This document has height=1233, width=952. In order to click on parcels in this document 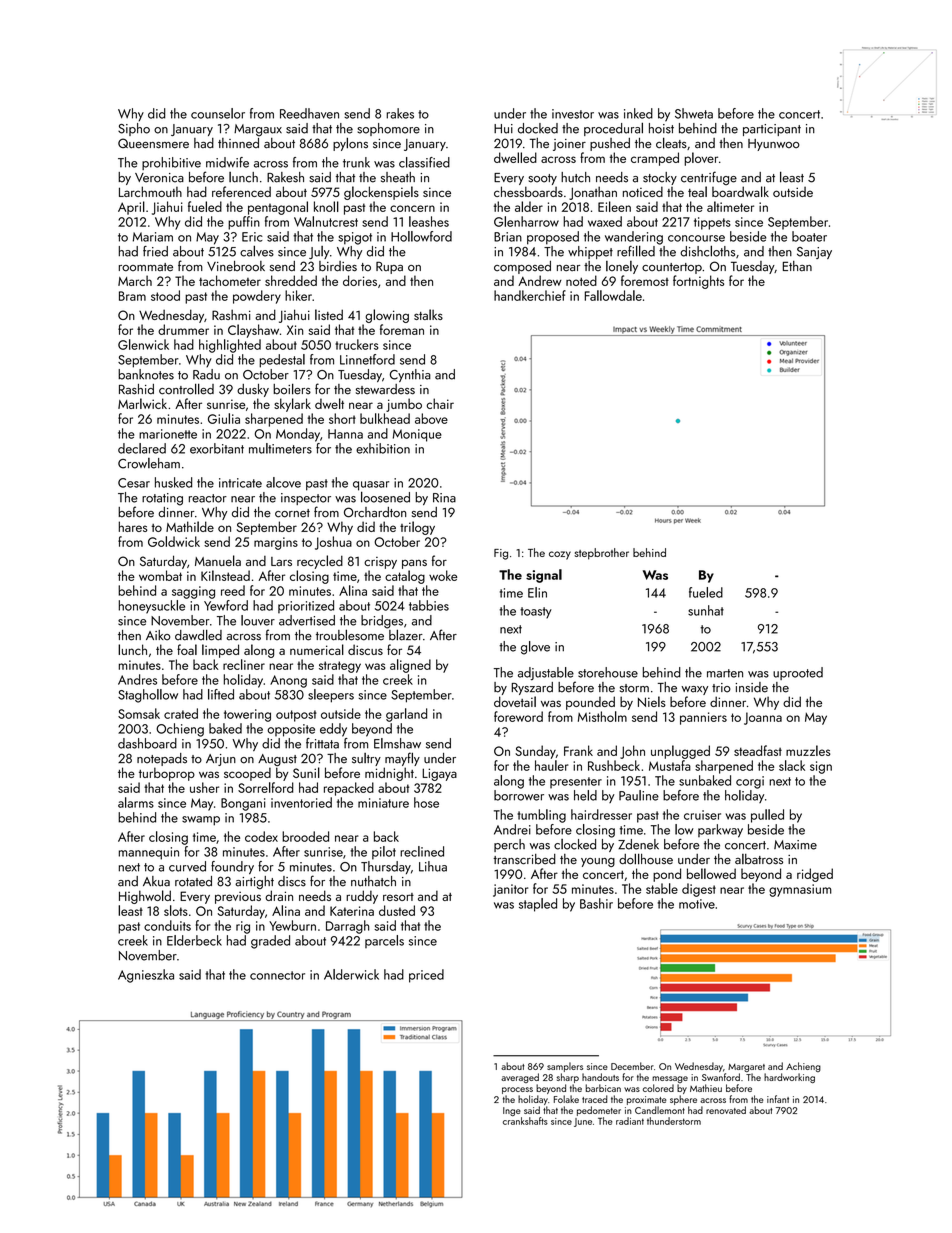, I will do `click(384, 941)`.
